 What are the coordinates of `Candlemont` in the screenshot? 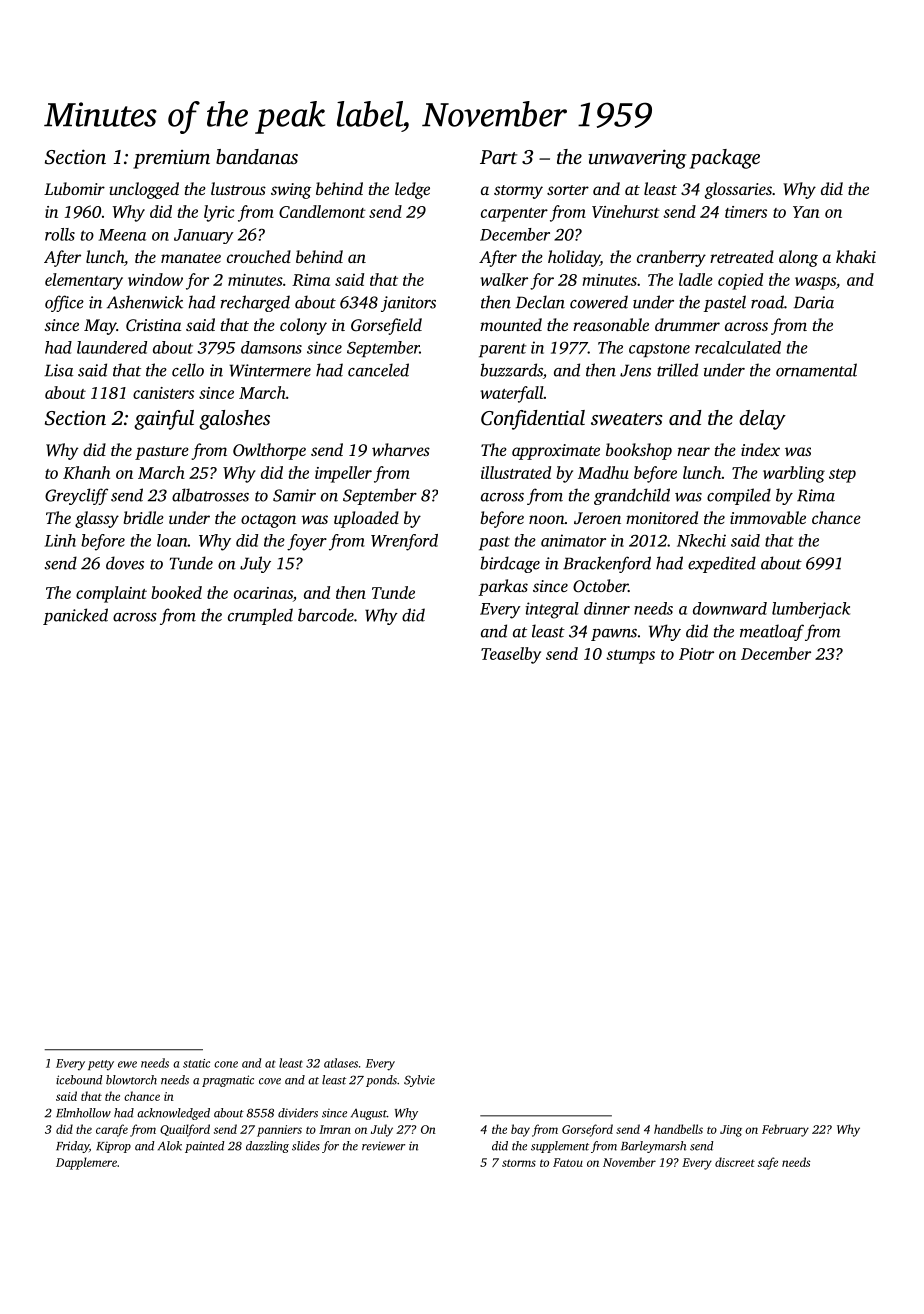 It's located at (322, 211).
